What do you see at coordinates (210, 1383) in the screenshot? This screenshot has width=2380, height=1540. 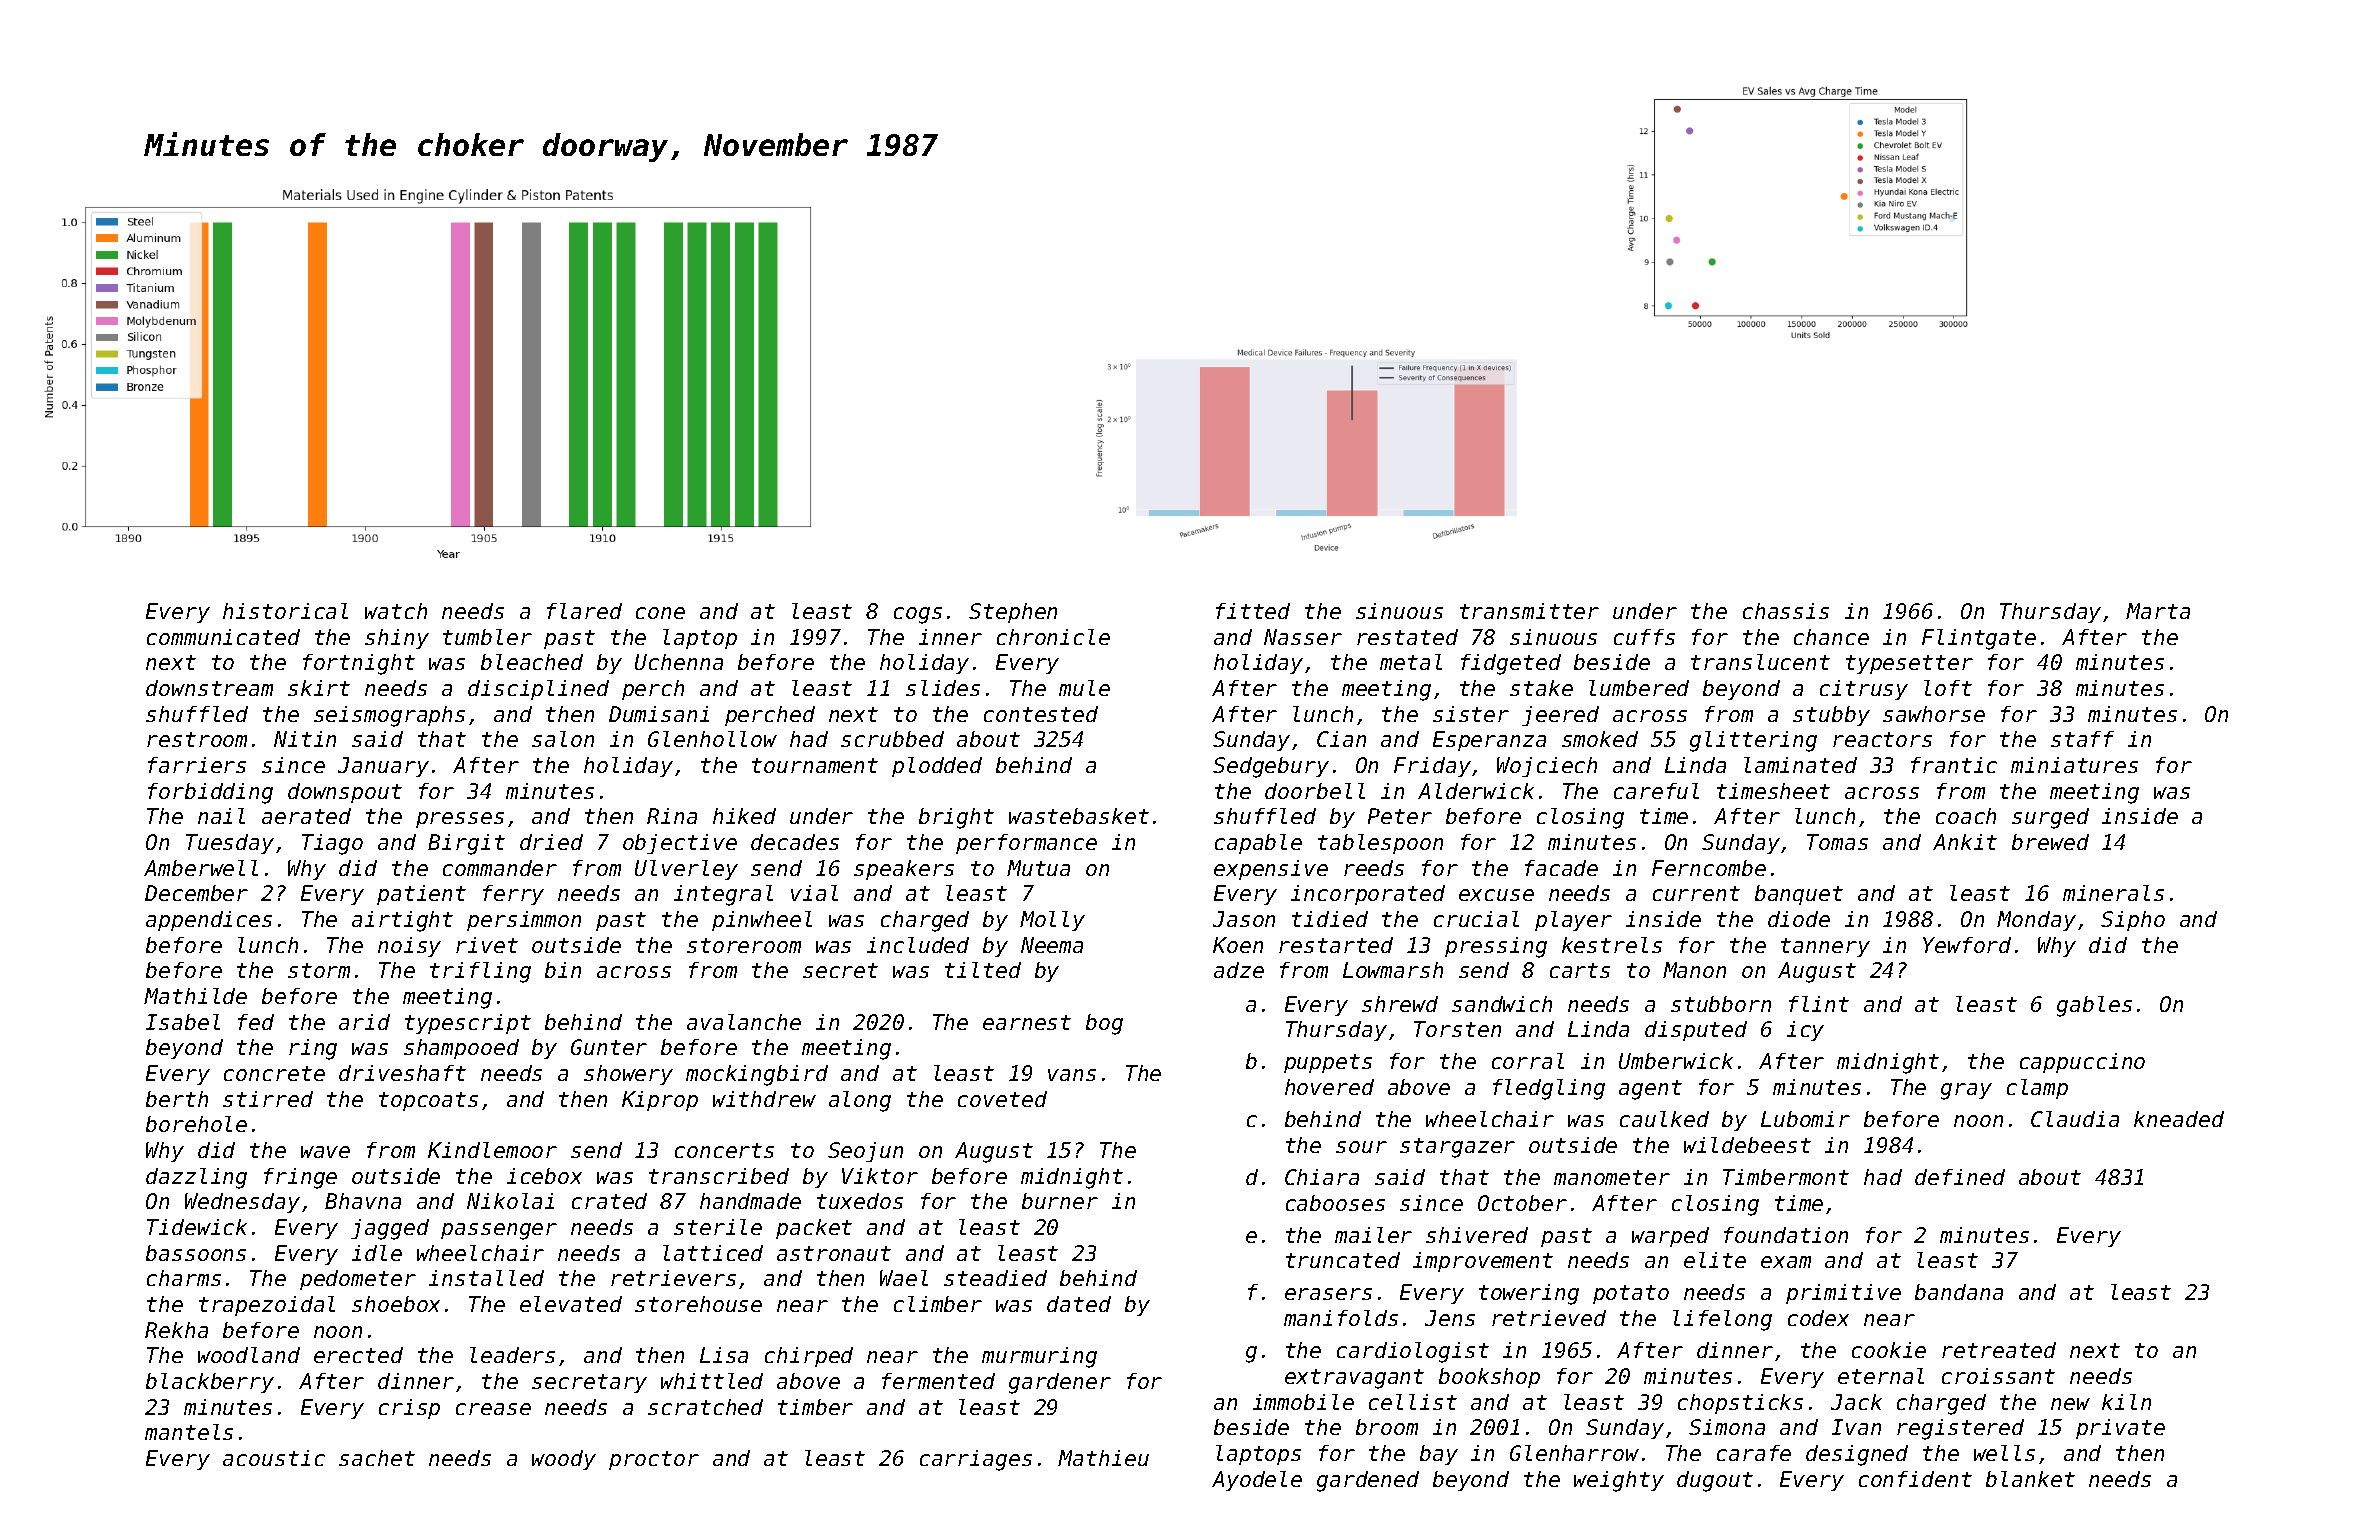 I see `blackberry` at bounding box center [210, 1383].
